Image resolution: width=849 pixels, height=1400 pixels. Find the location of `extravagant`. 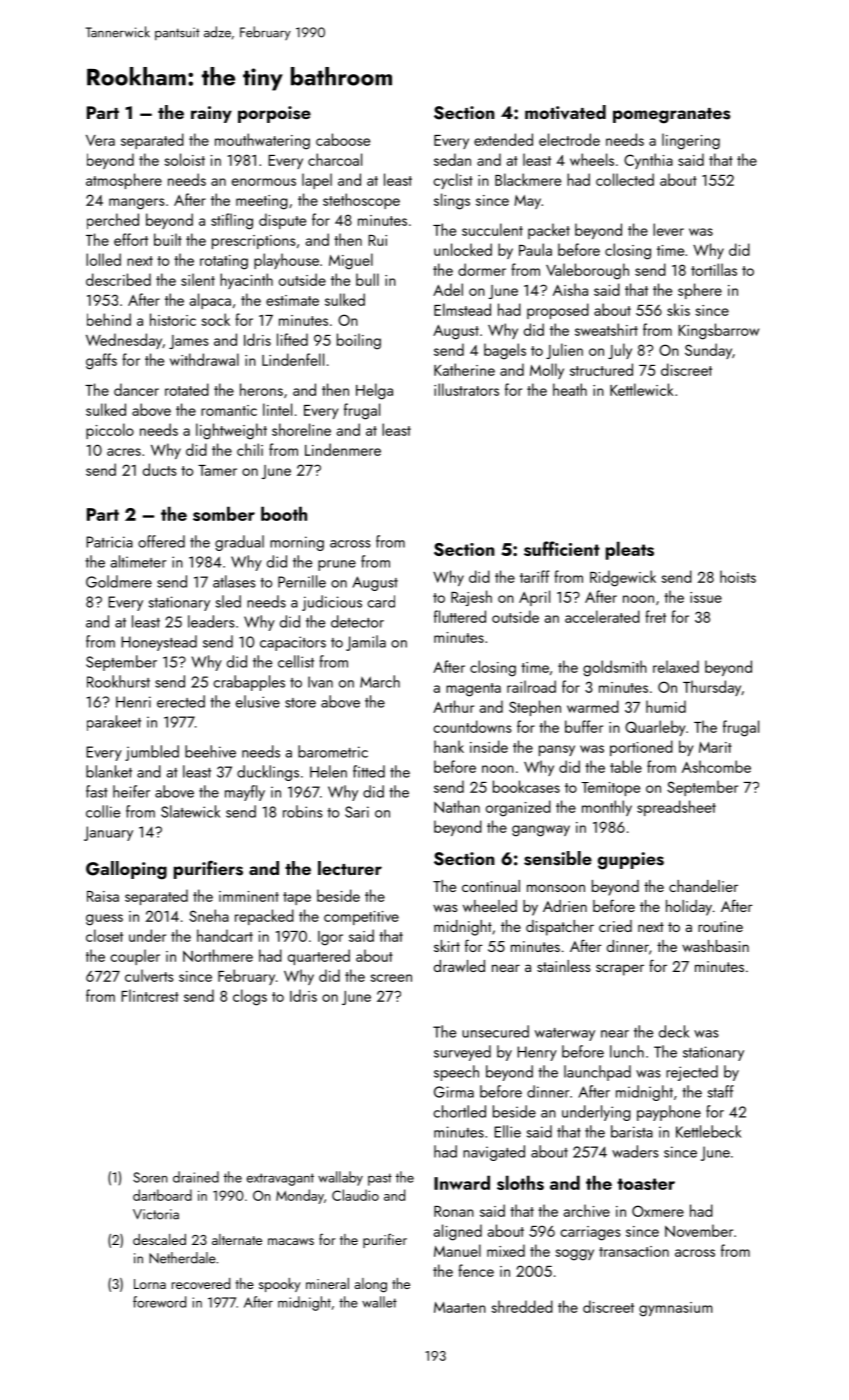

extravagant is located at coordinates (280, 1179).
